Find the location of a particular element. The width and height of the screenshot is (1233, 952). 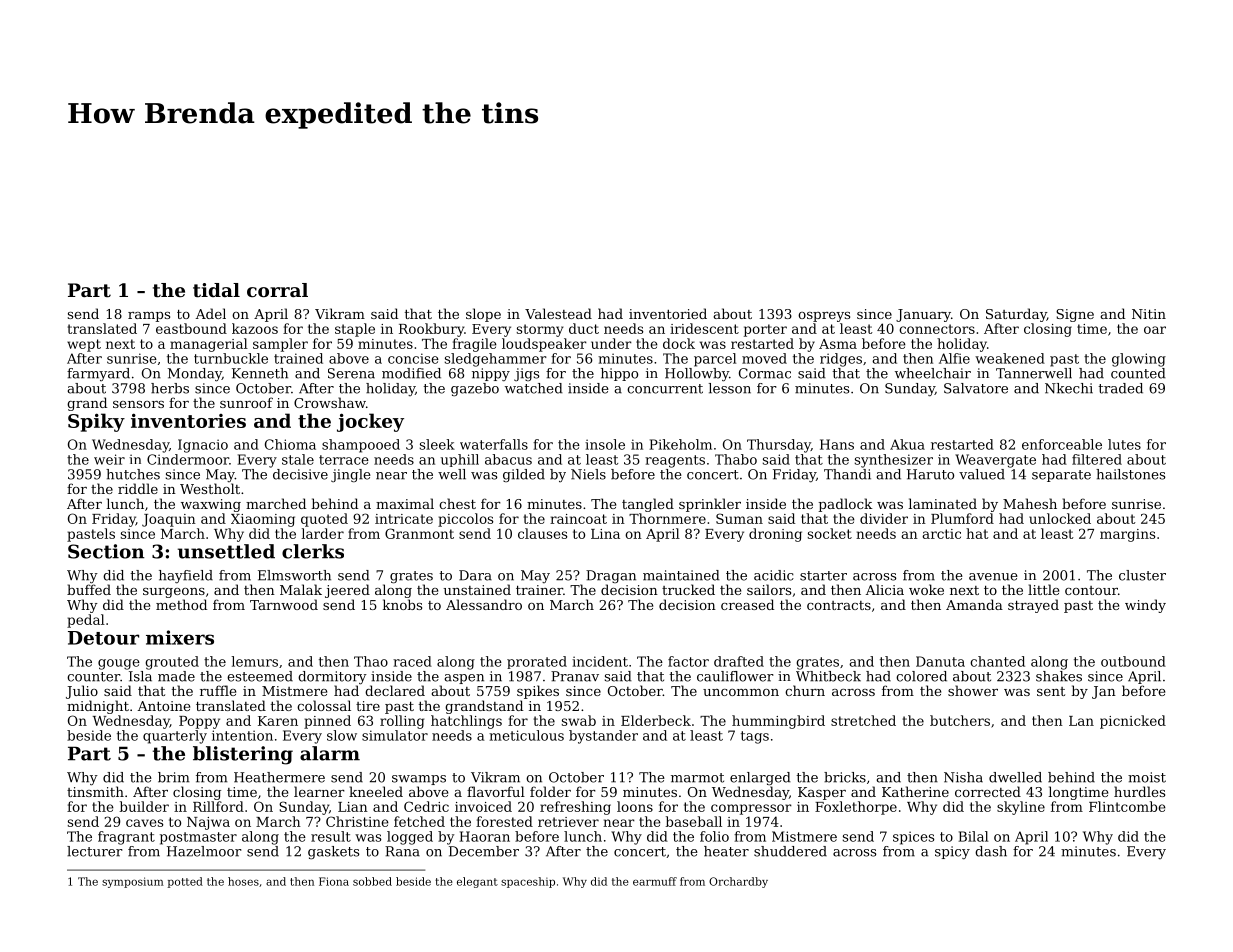

Nisha is located at coordinates (963, 777).
